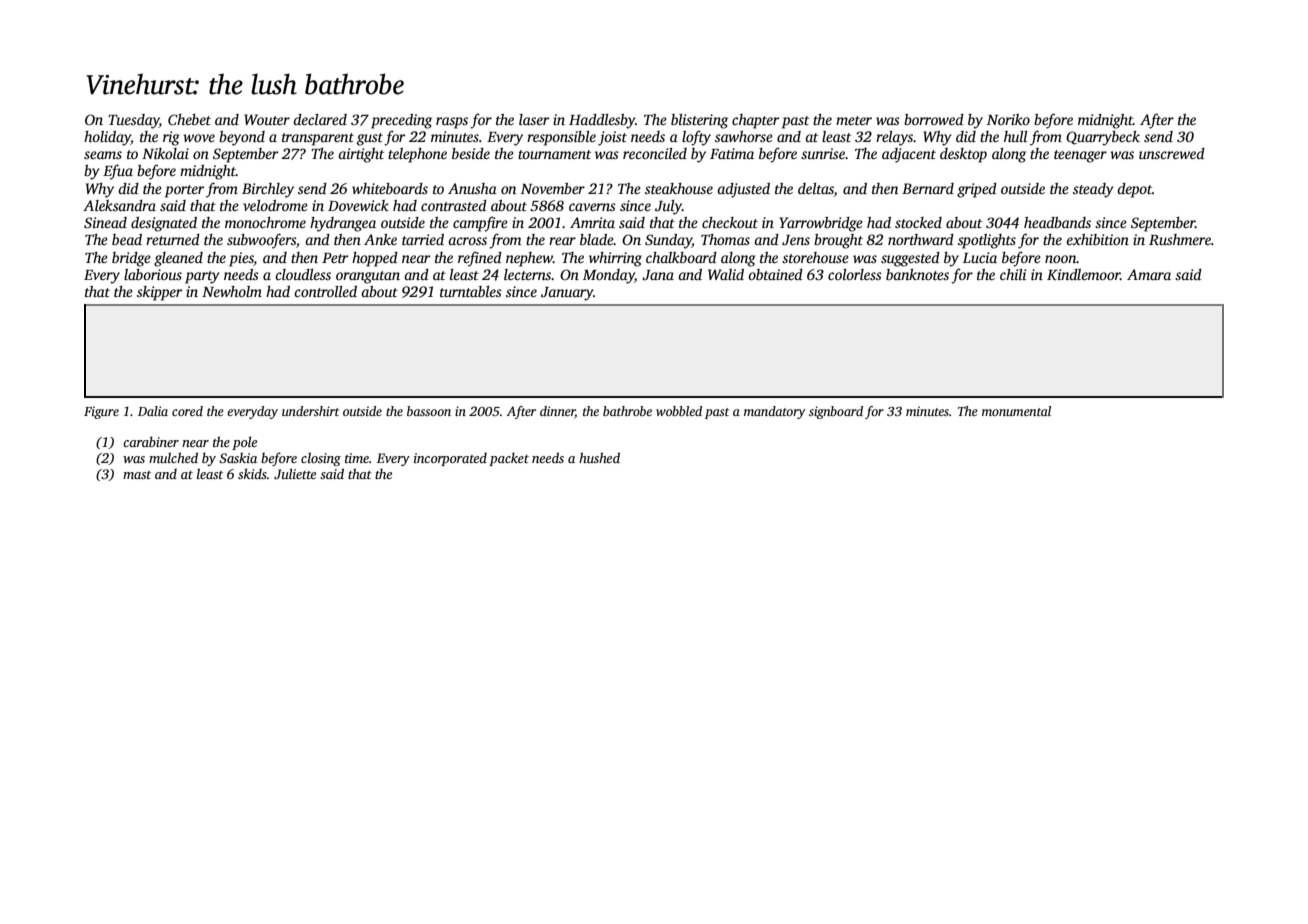 The height and width of the screenshot is (924, 1308). Describe the element at coordinates (1008, 119) in the screenshot. I see `Noriko` at that location.
